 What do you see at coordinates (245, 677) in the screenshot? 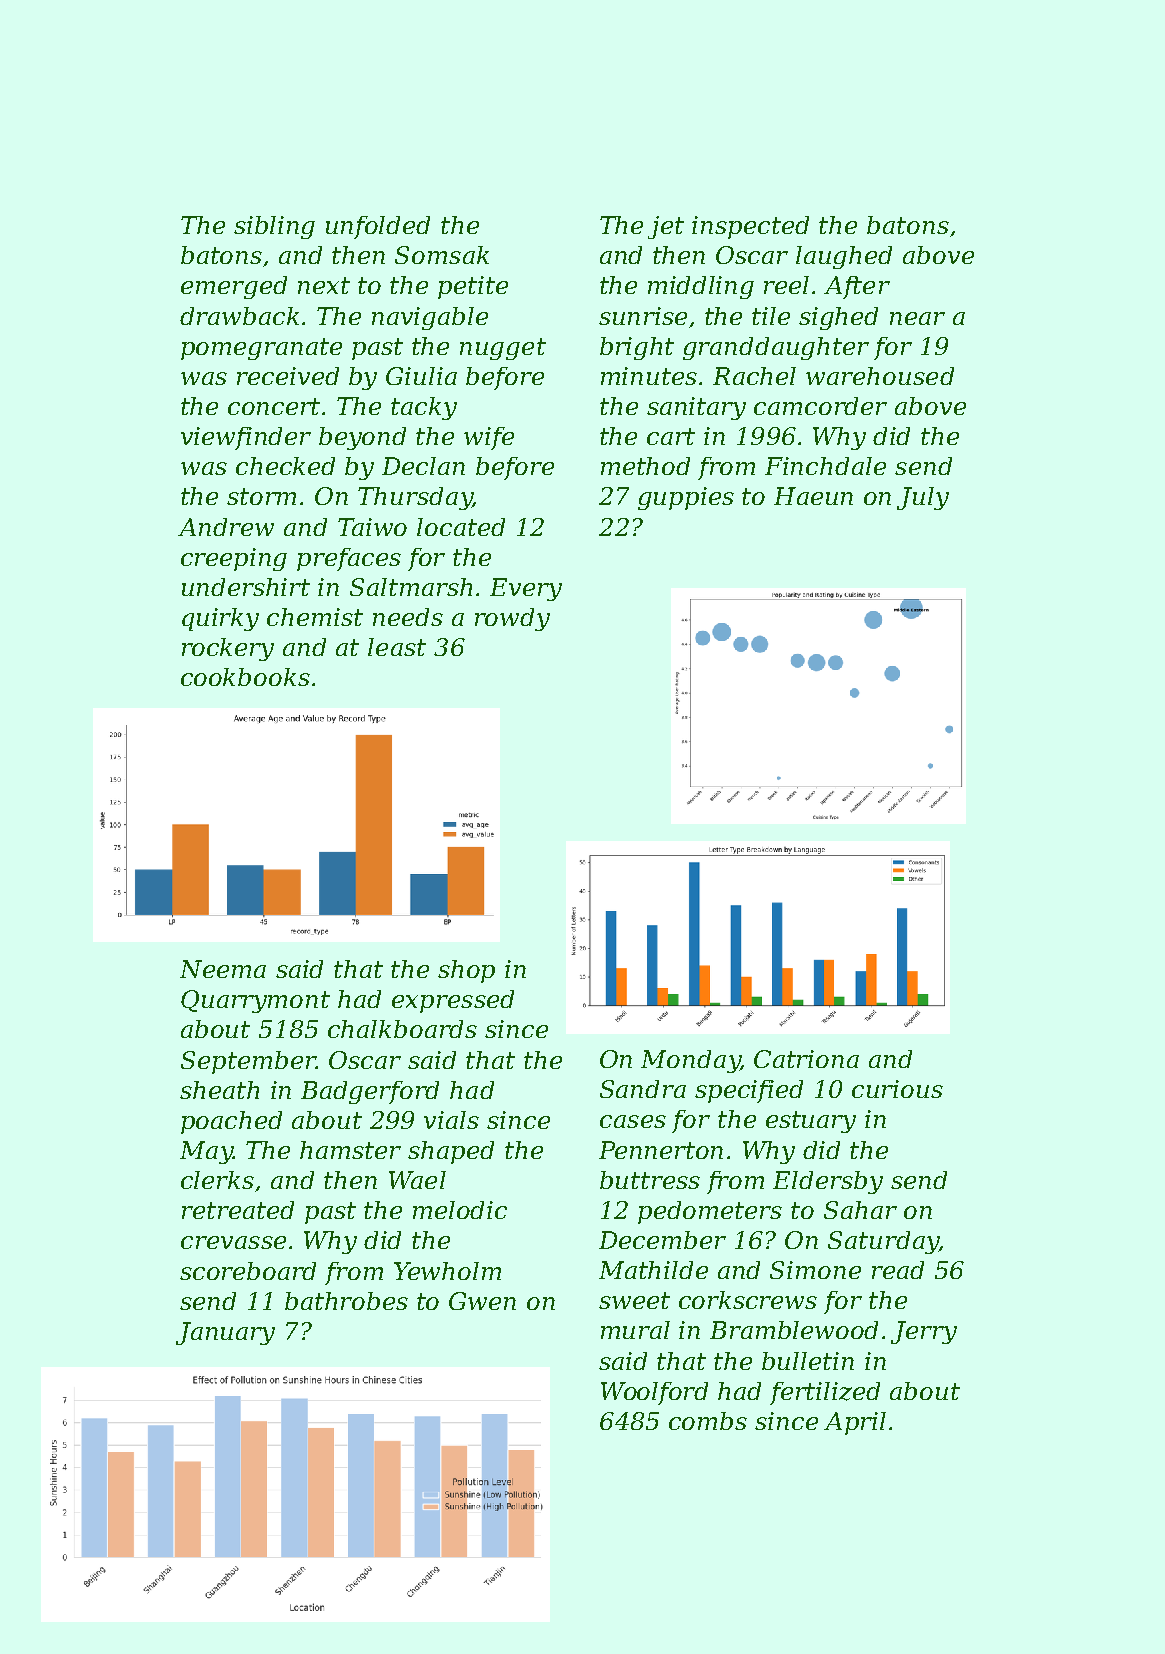
I see `cookbooks` at bounding box center [245, 677].
